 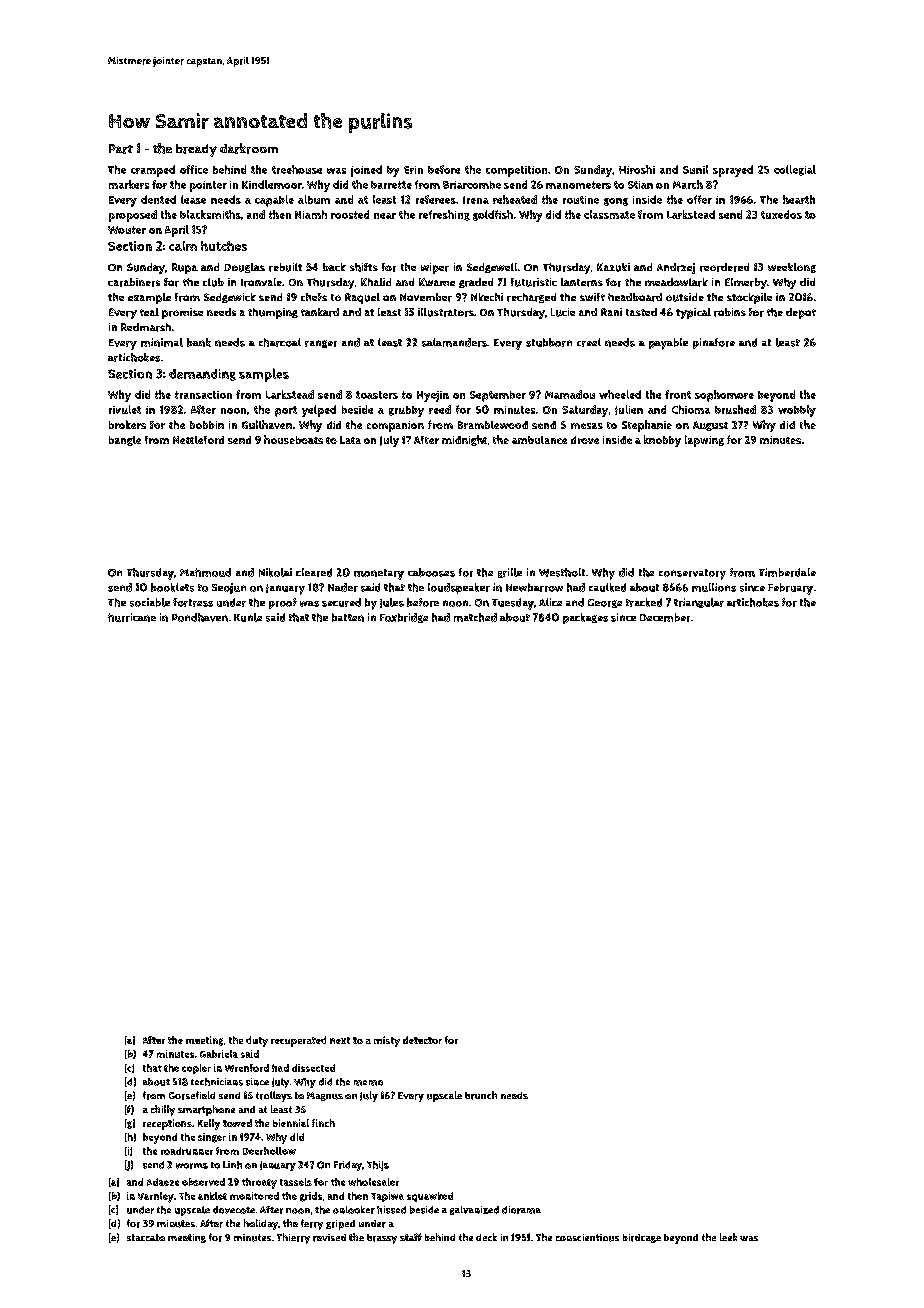 What do you see at coordinates (406, 411) in the page?
I see `grubby` at bounding box center [406, 411].
